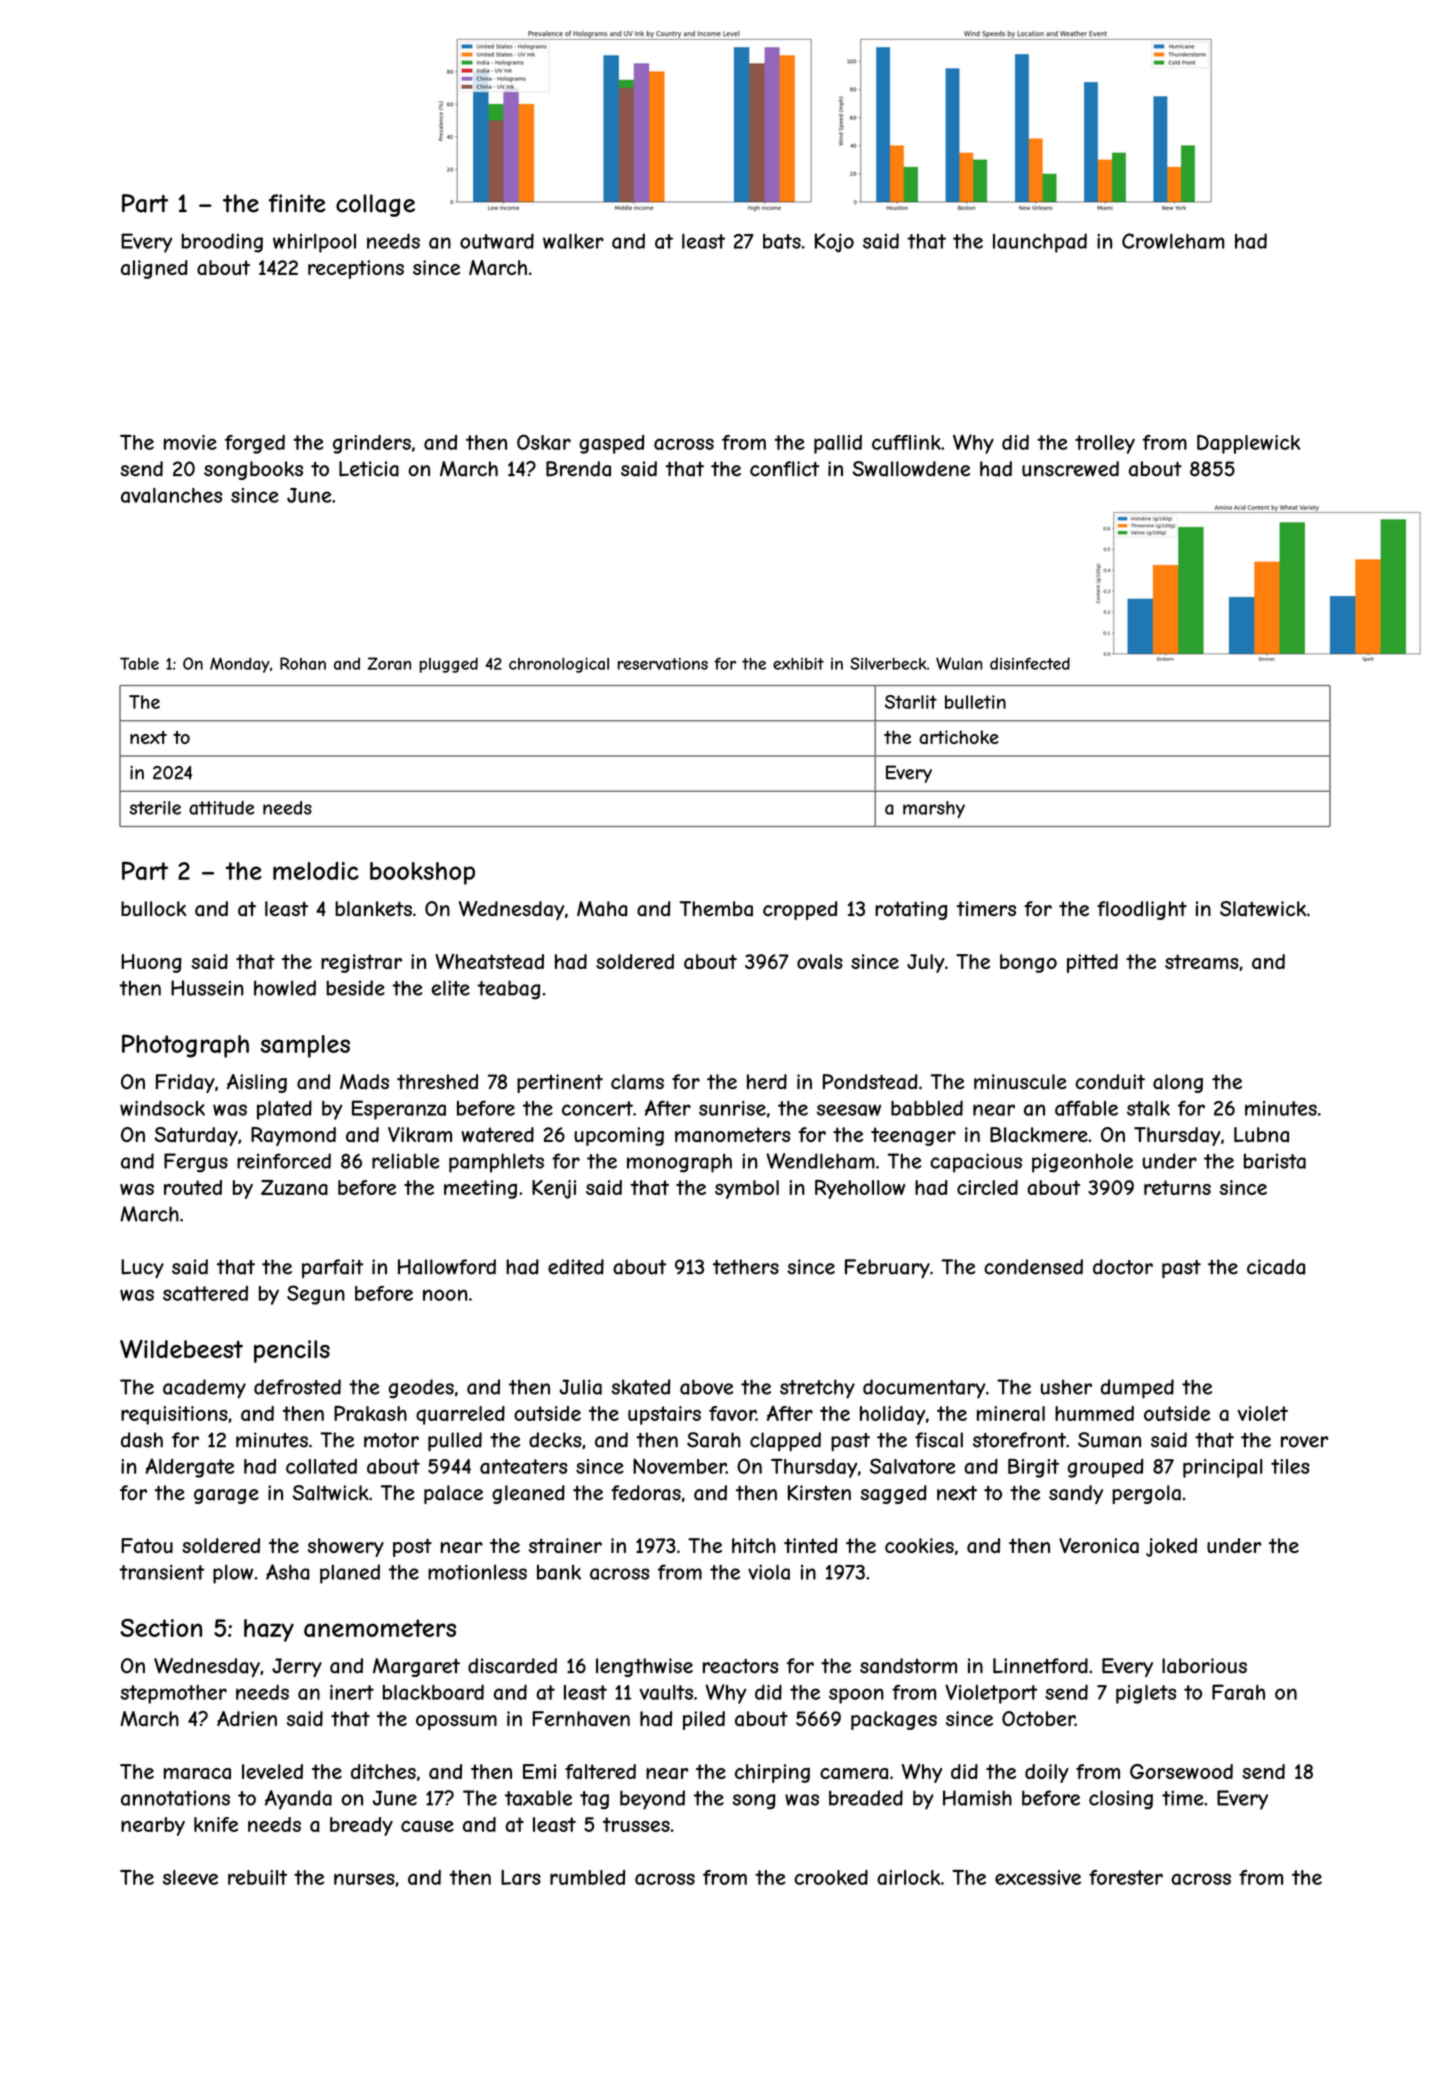 The image size is (1450, 2100). What do you see at coordinates (174, 1415) in the screenshot?
I see `requisitions` at bounding box center [174, 1415].
